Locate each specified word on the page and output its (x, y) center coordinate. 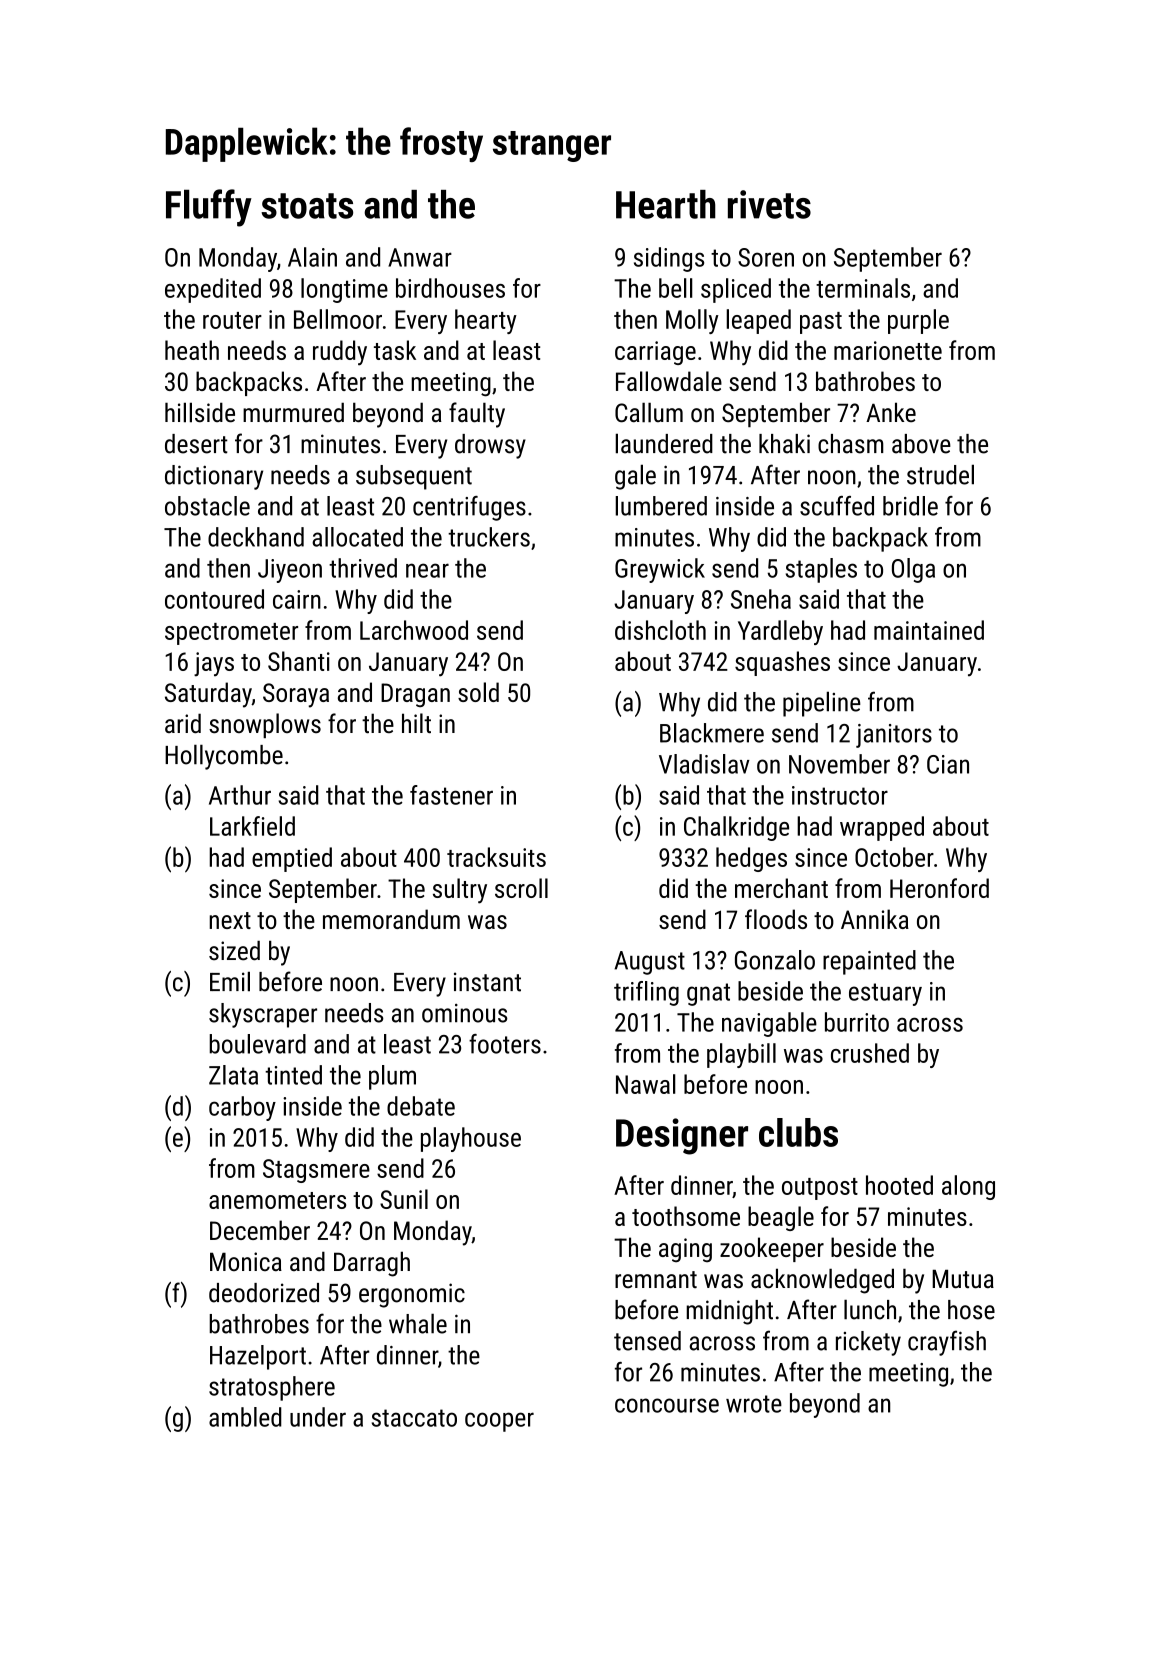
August (649, 963)
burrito (857, 1022)
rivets (769, 204)
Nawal (646, 1084)
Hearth (666, 204)
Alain (312, 257)
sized (234, 951)
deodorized (264, 1293)
